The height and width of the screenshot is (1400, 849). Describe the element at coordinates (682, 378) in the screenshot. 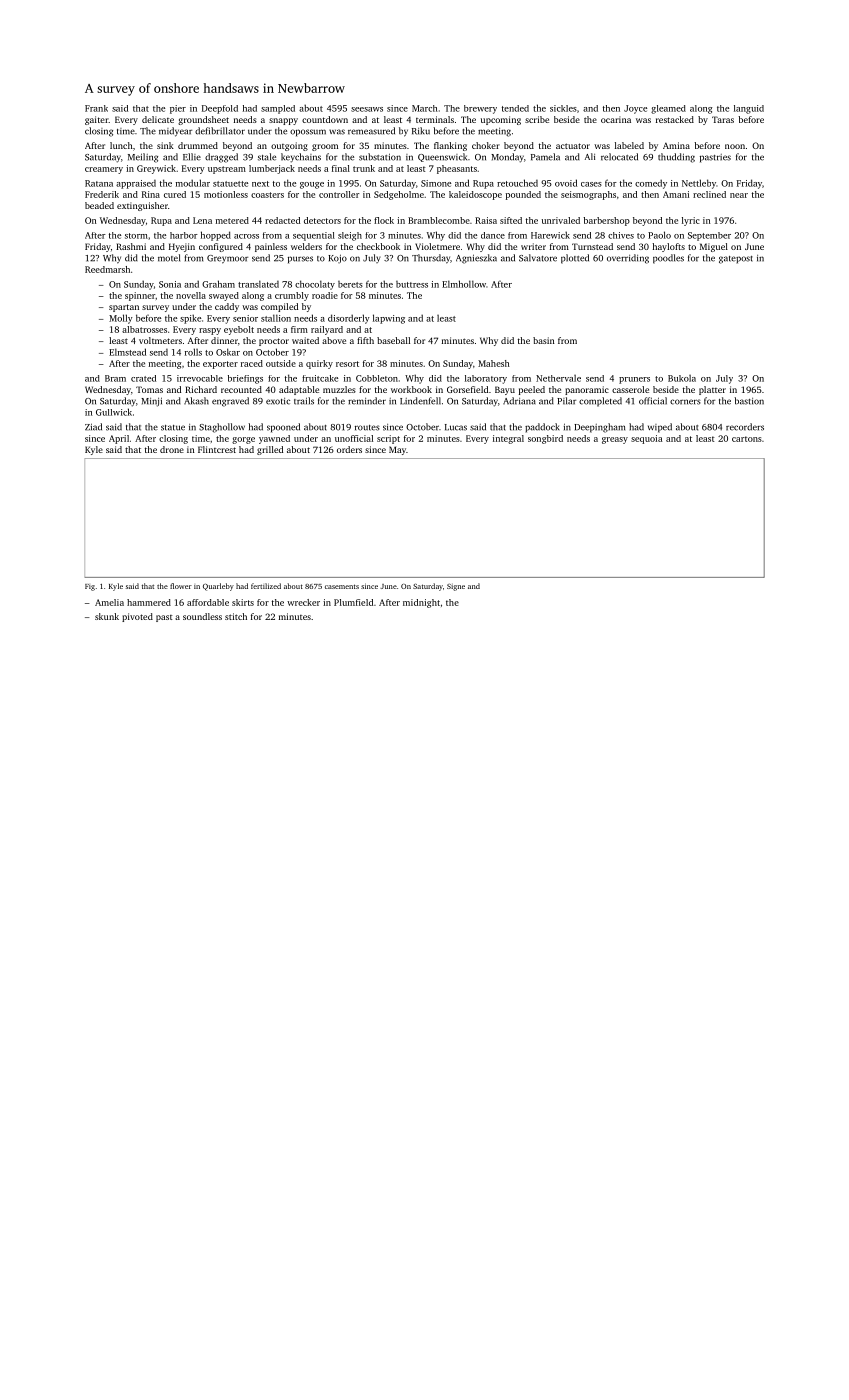

I see `Bukola` at that location.
